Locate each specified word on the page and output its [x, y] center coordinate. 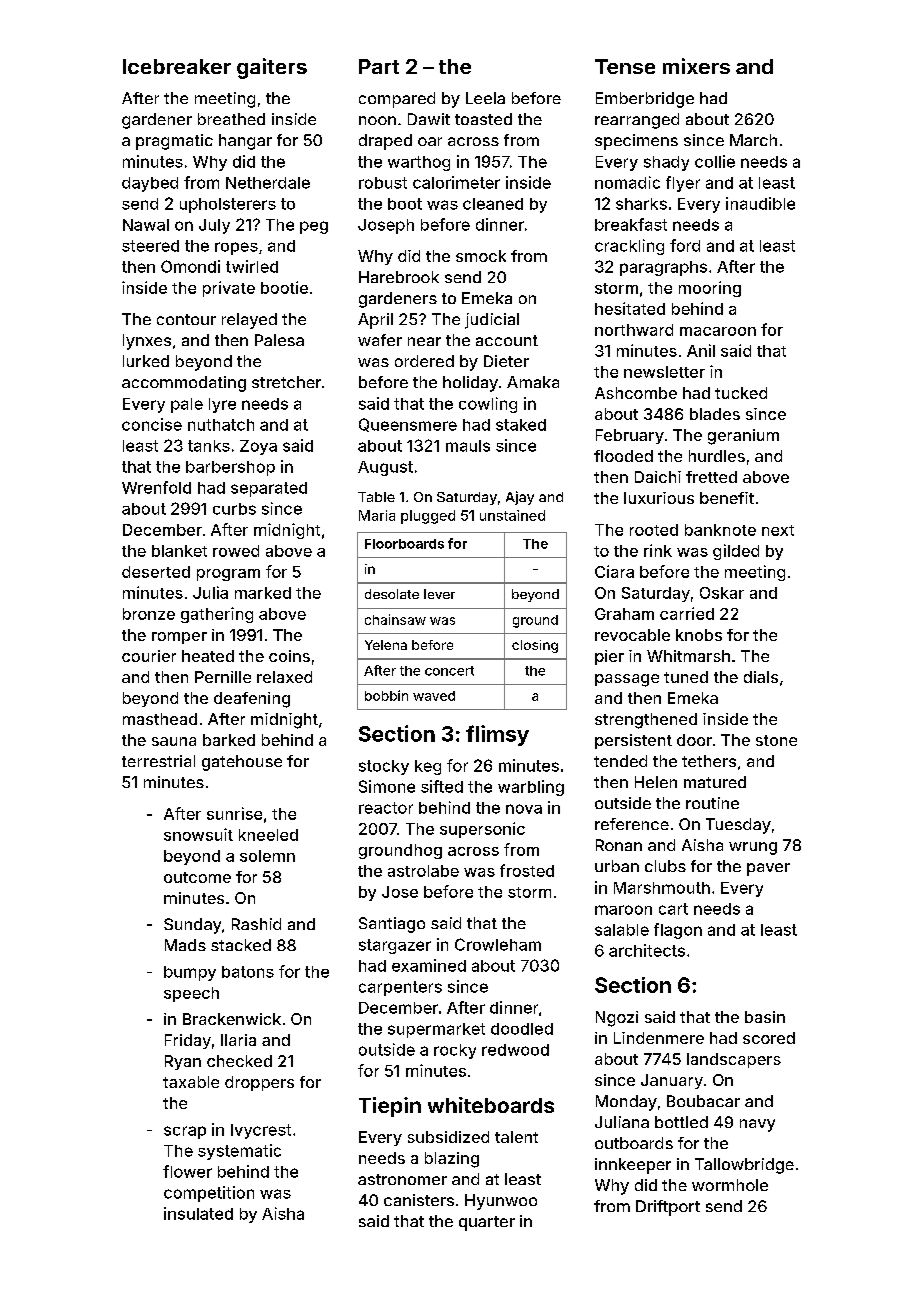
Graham [624, 614]
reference [632, 824]
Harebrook [399, 277]
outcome [197, 877]
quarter [487, 1223]
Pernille [223, 677]
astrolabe [423, 871]
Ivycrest [261, 1131]
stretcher [286, 382]
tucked [741, 393]
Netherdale [268, 183]
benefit [727, 498]
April [375, 321]
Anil [701, 350]
